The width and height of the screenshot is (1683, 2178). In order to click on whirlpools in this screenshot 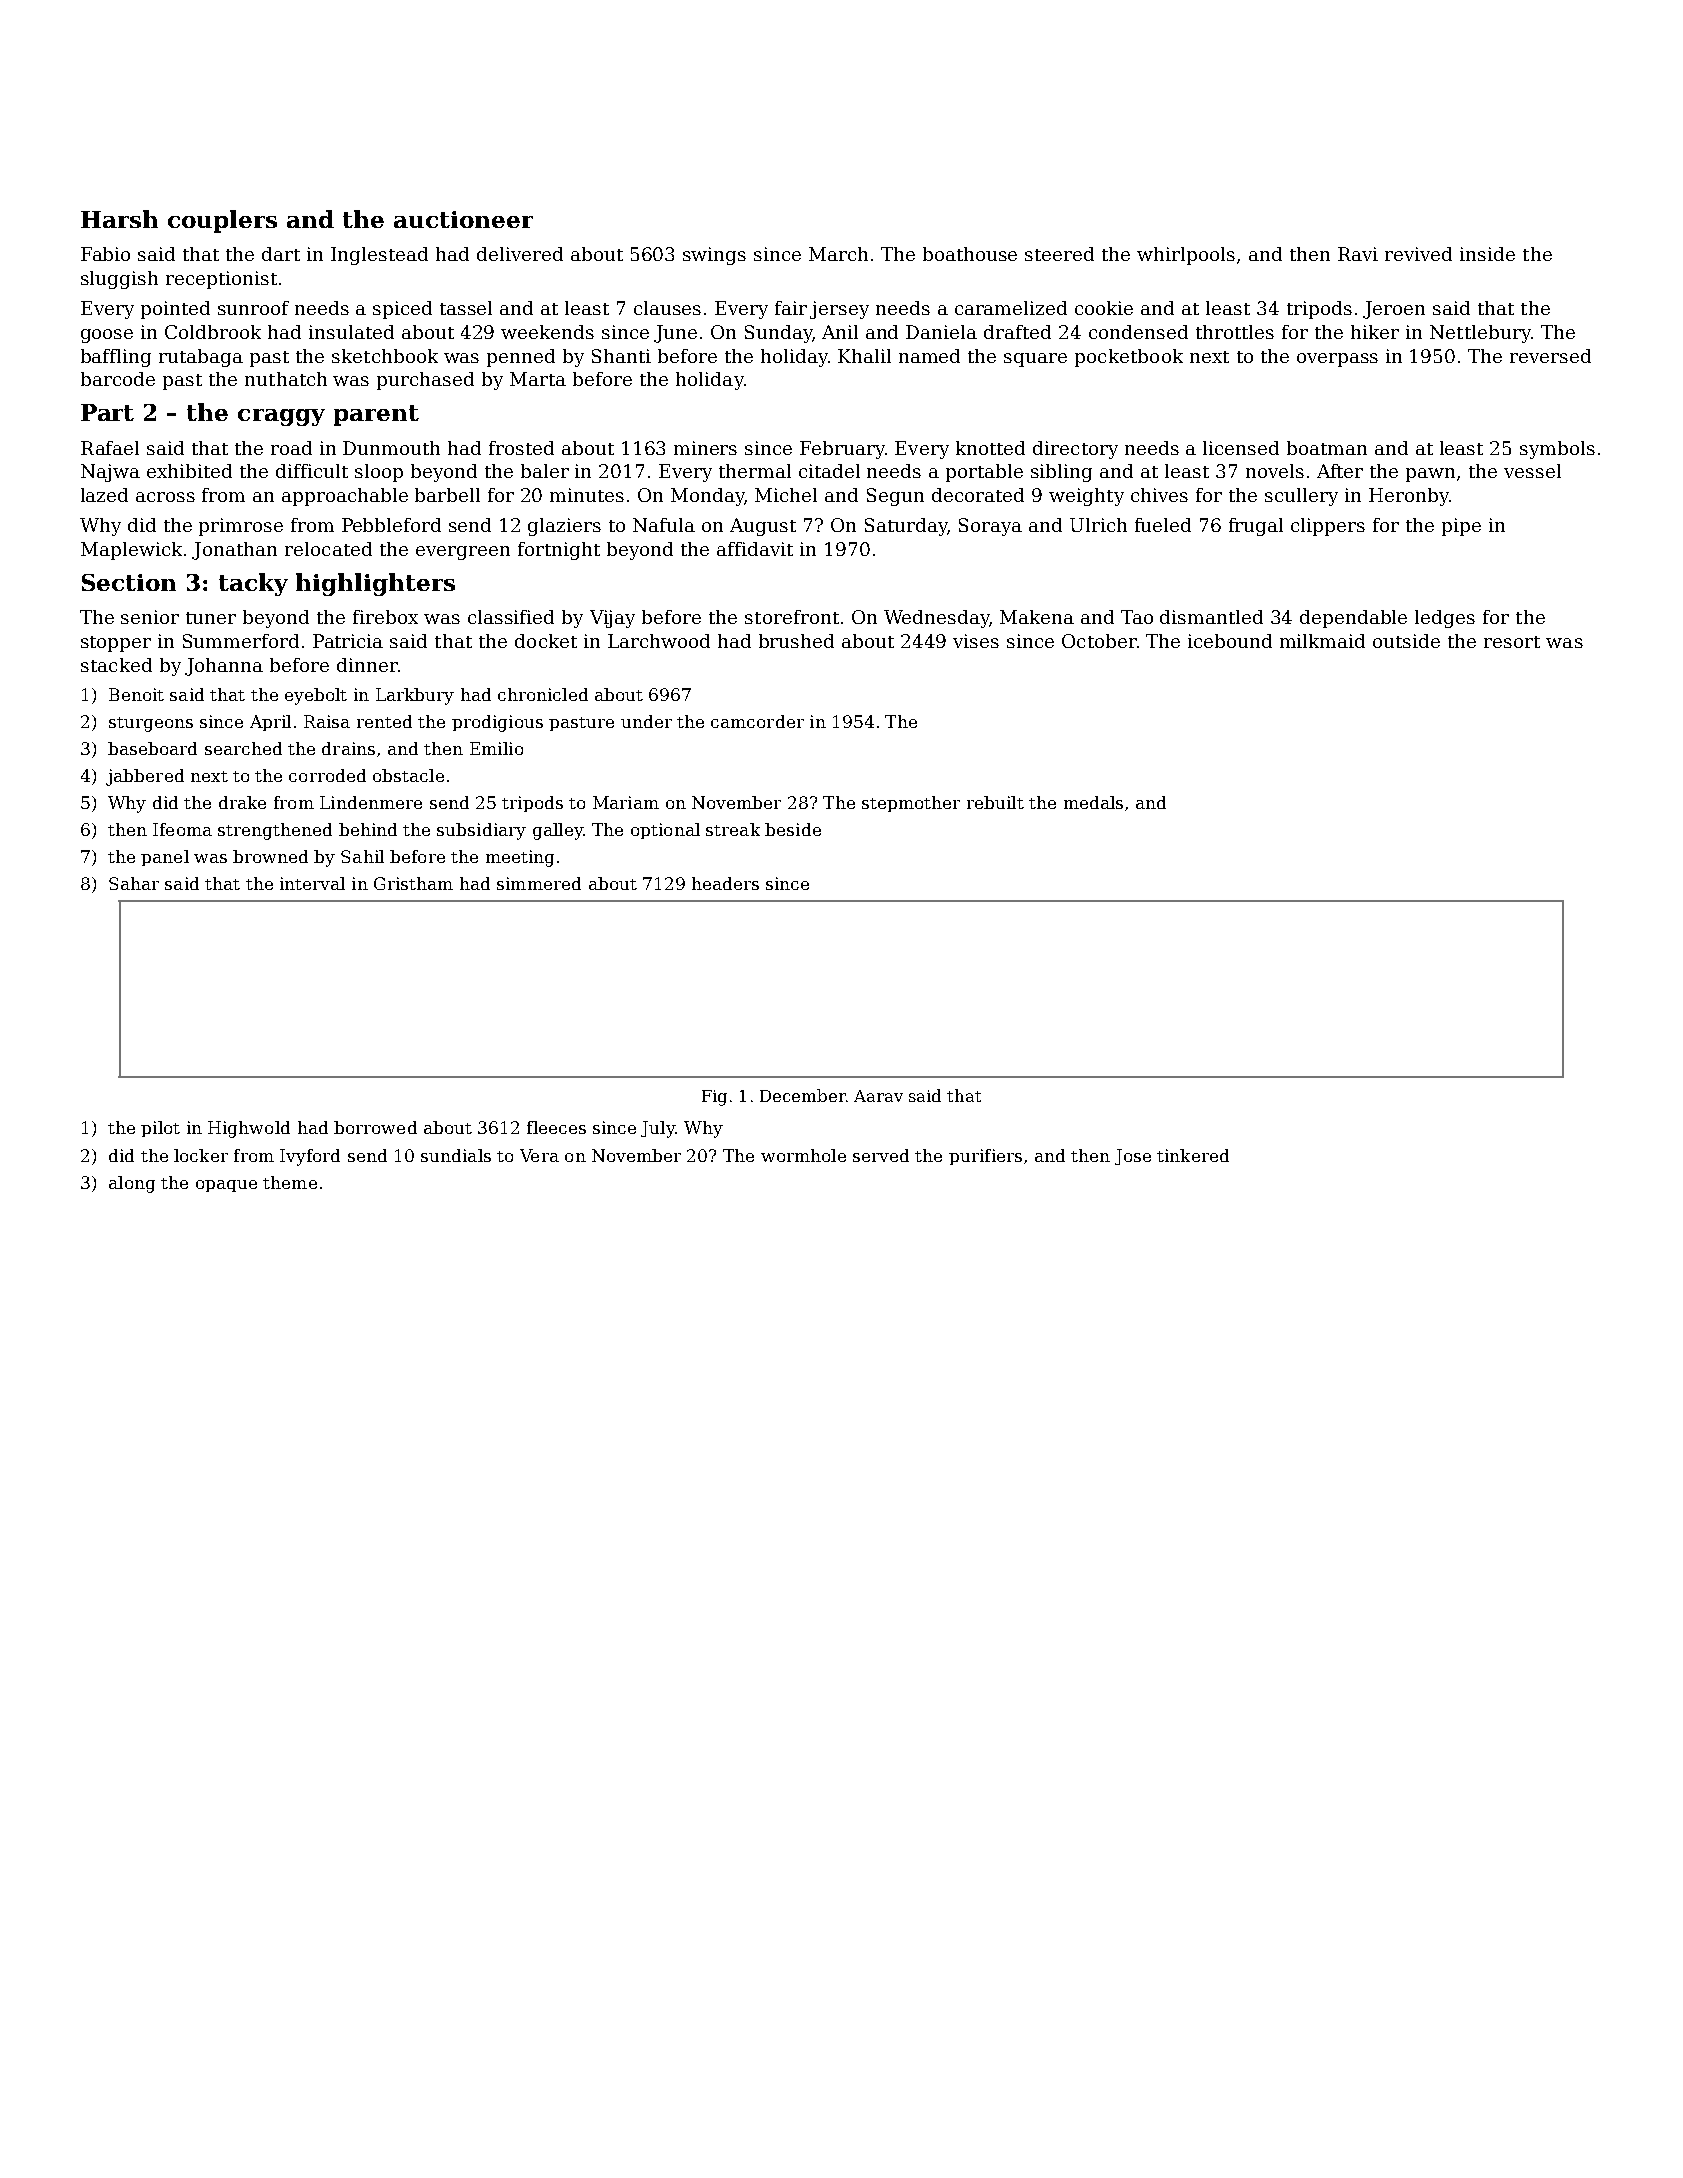, I will do `click(1186, 256)`.
